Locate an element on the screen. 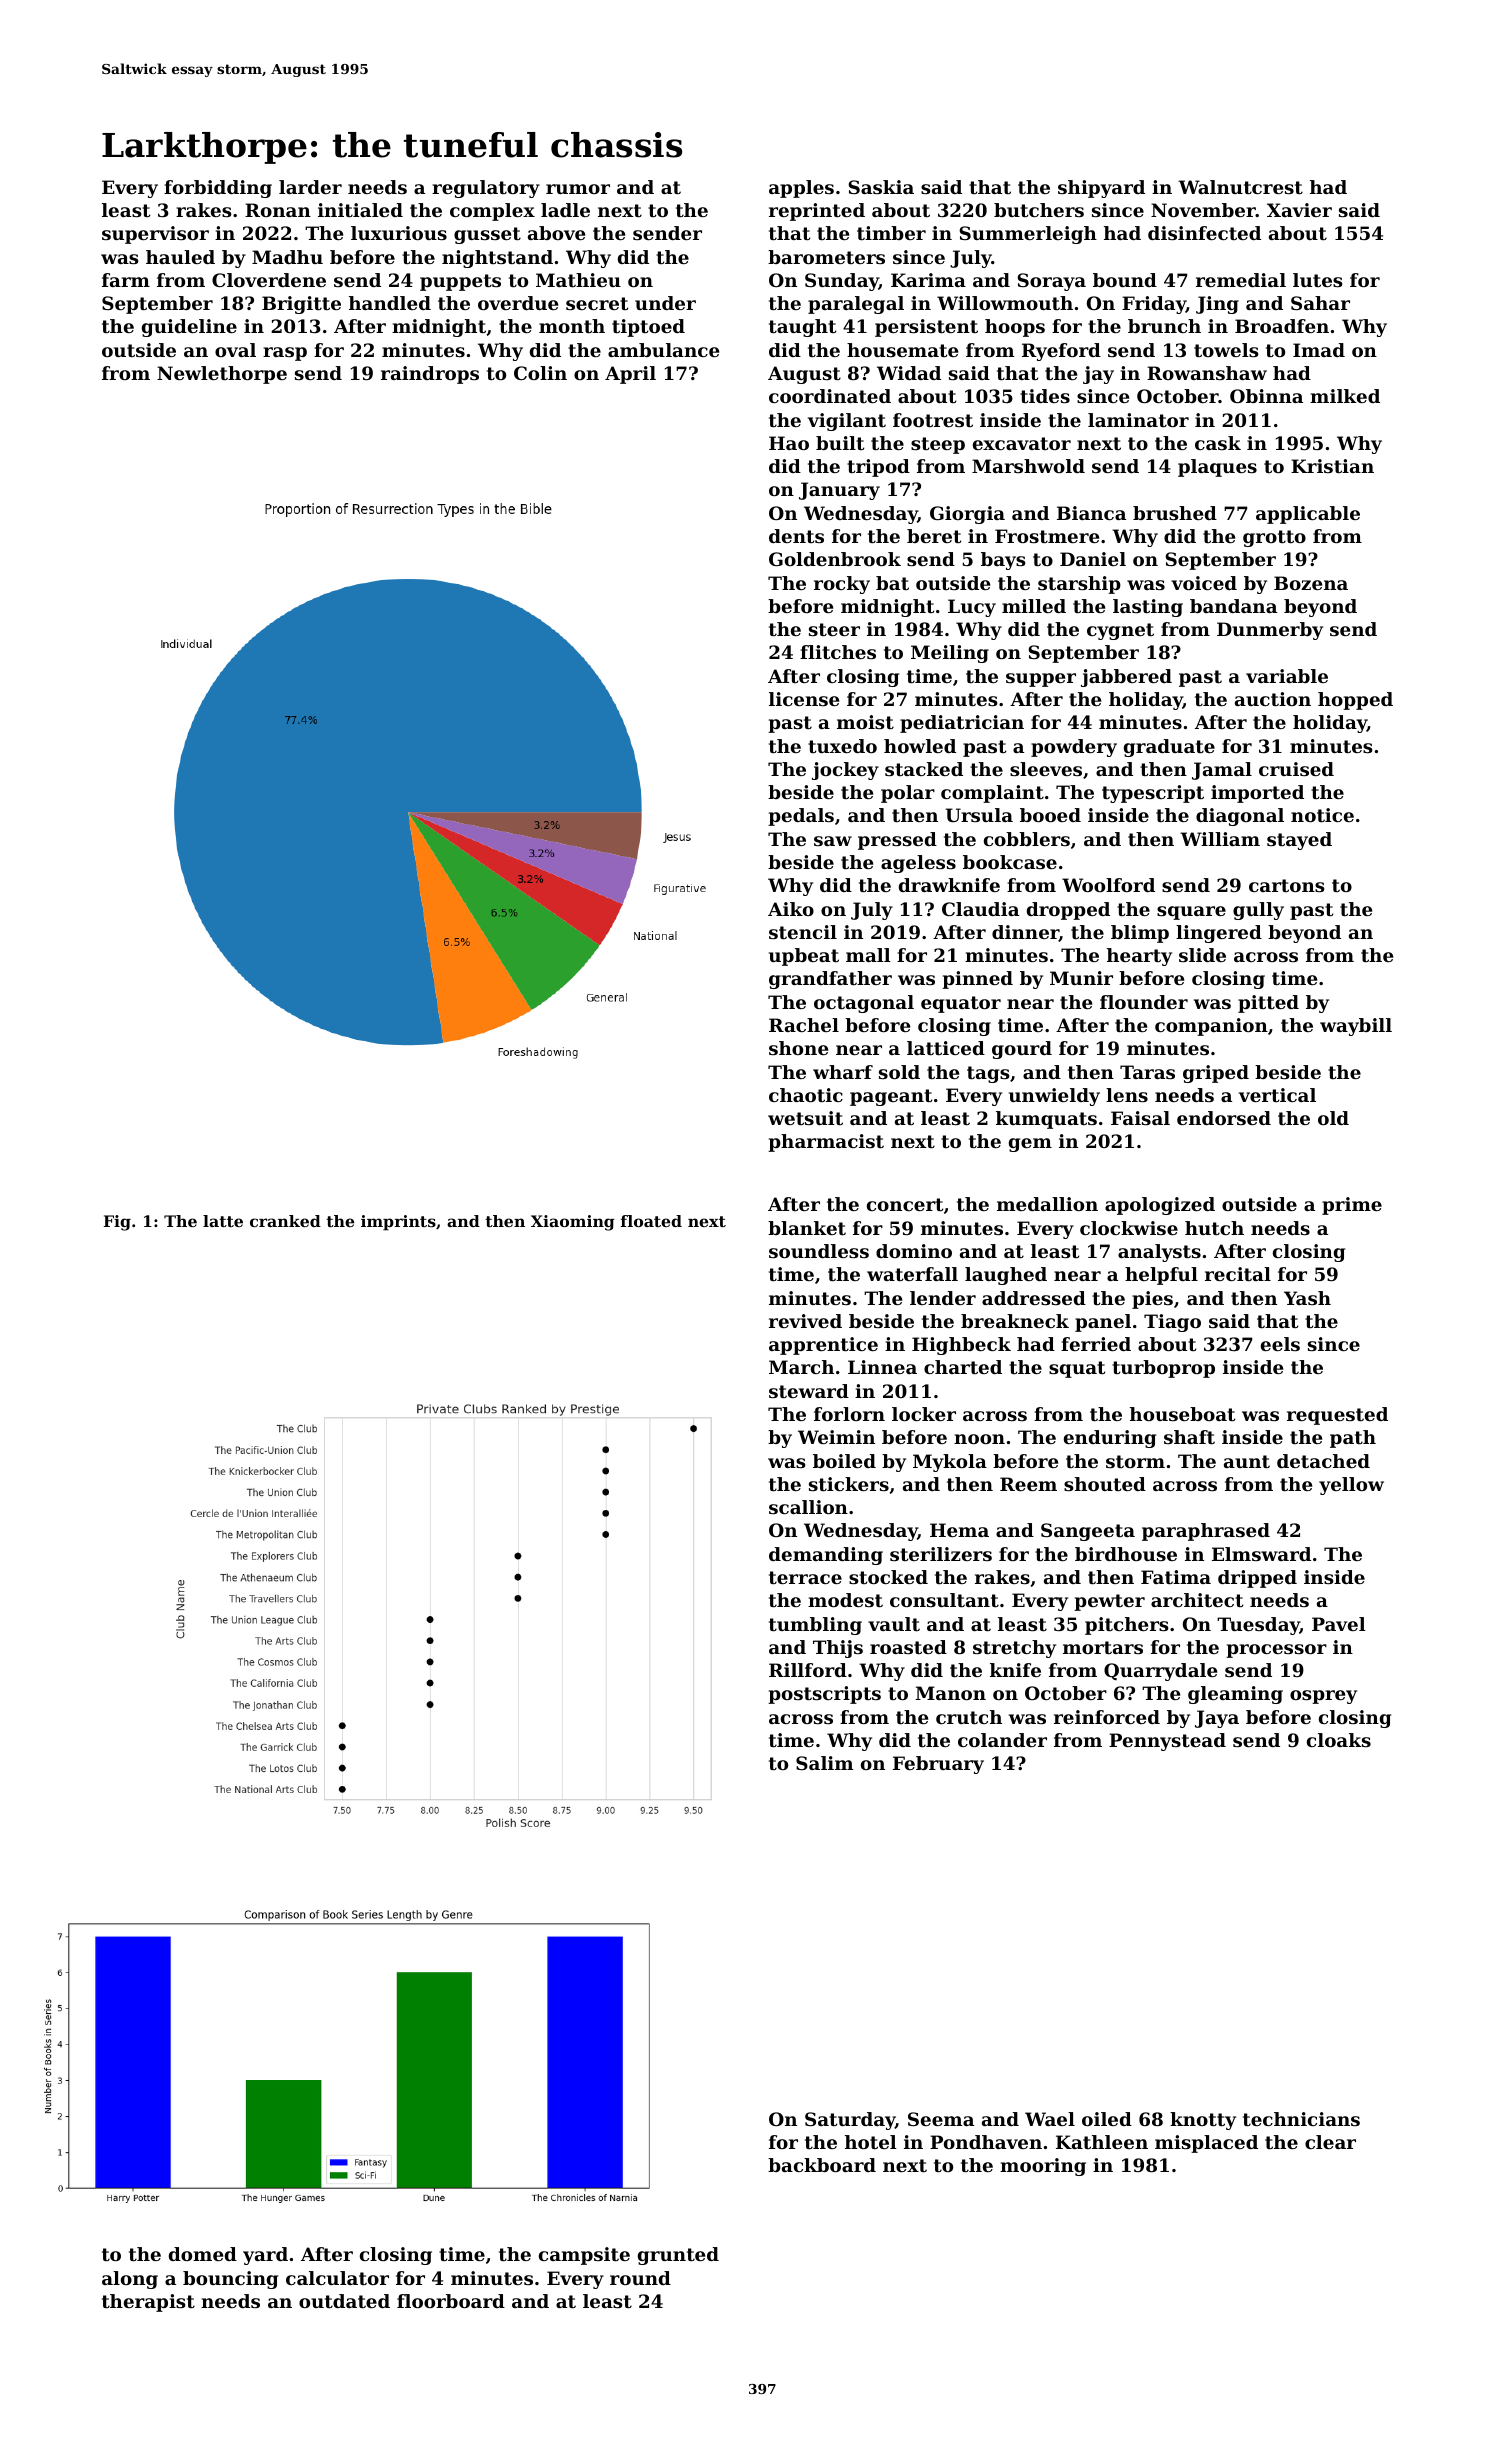 The height and width of the screenshot is (2464, 1496). Colin is located at coordinates (540, 373).
